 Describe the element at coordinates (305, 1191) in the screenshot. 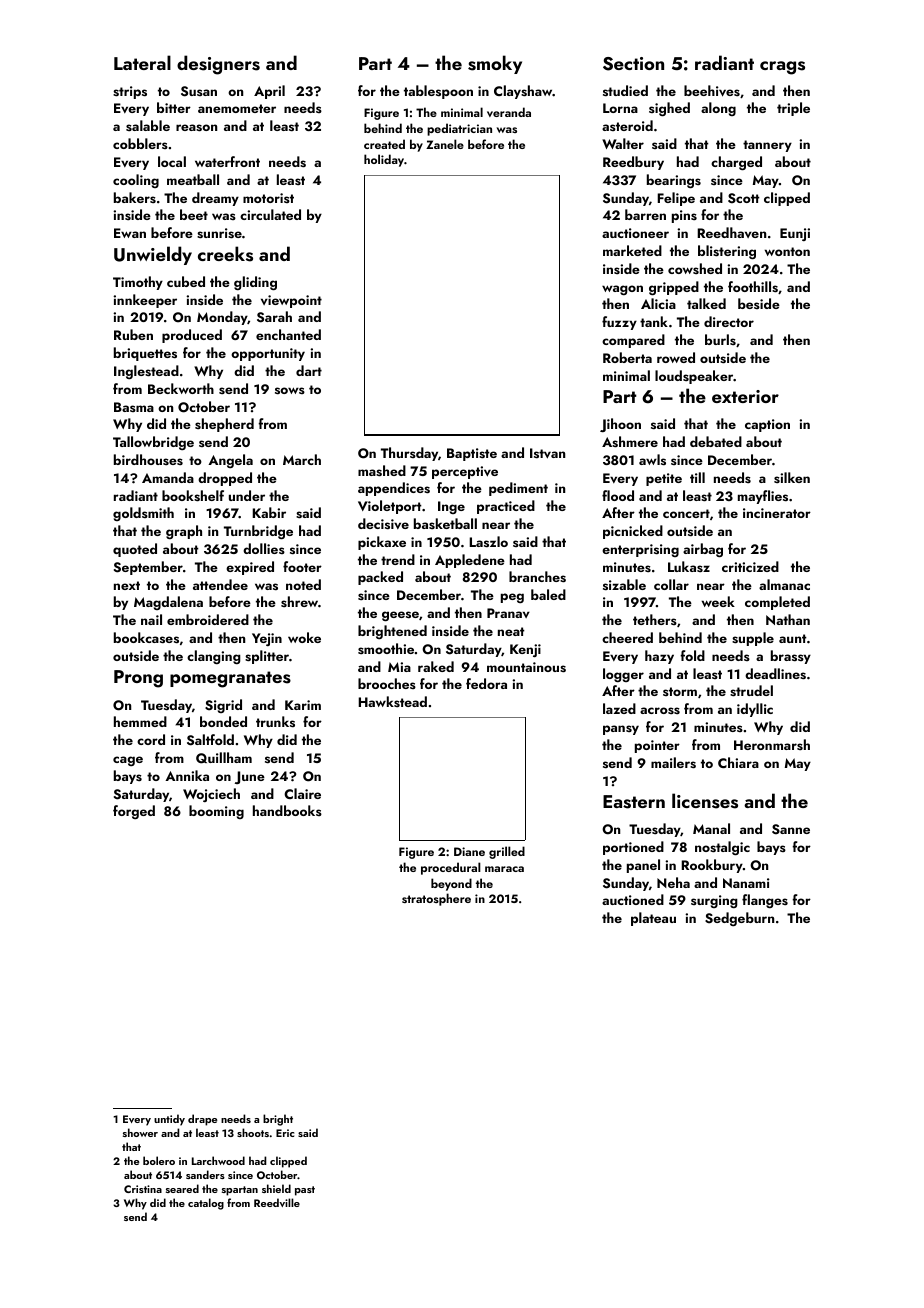

I see `past` at that location.
